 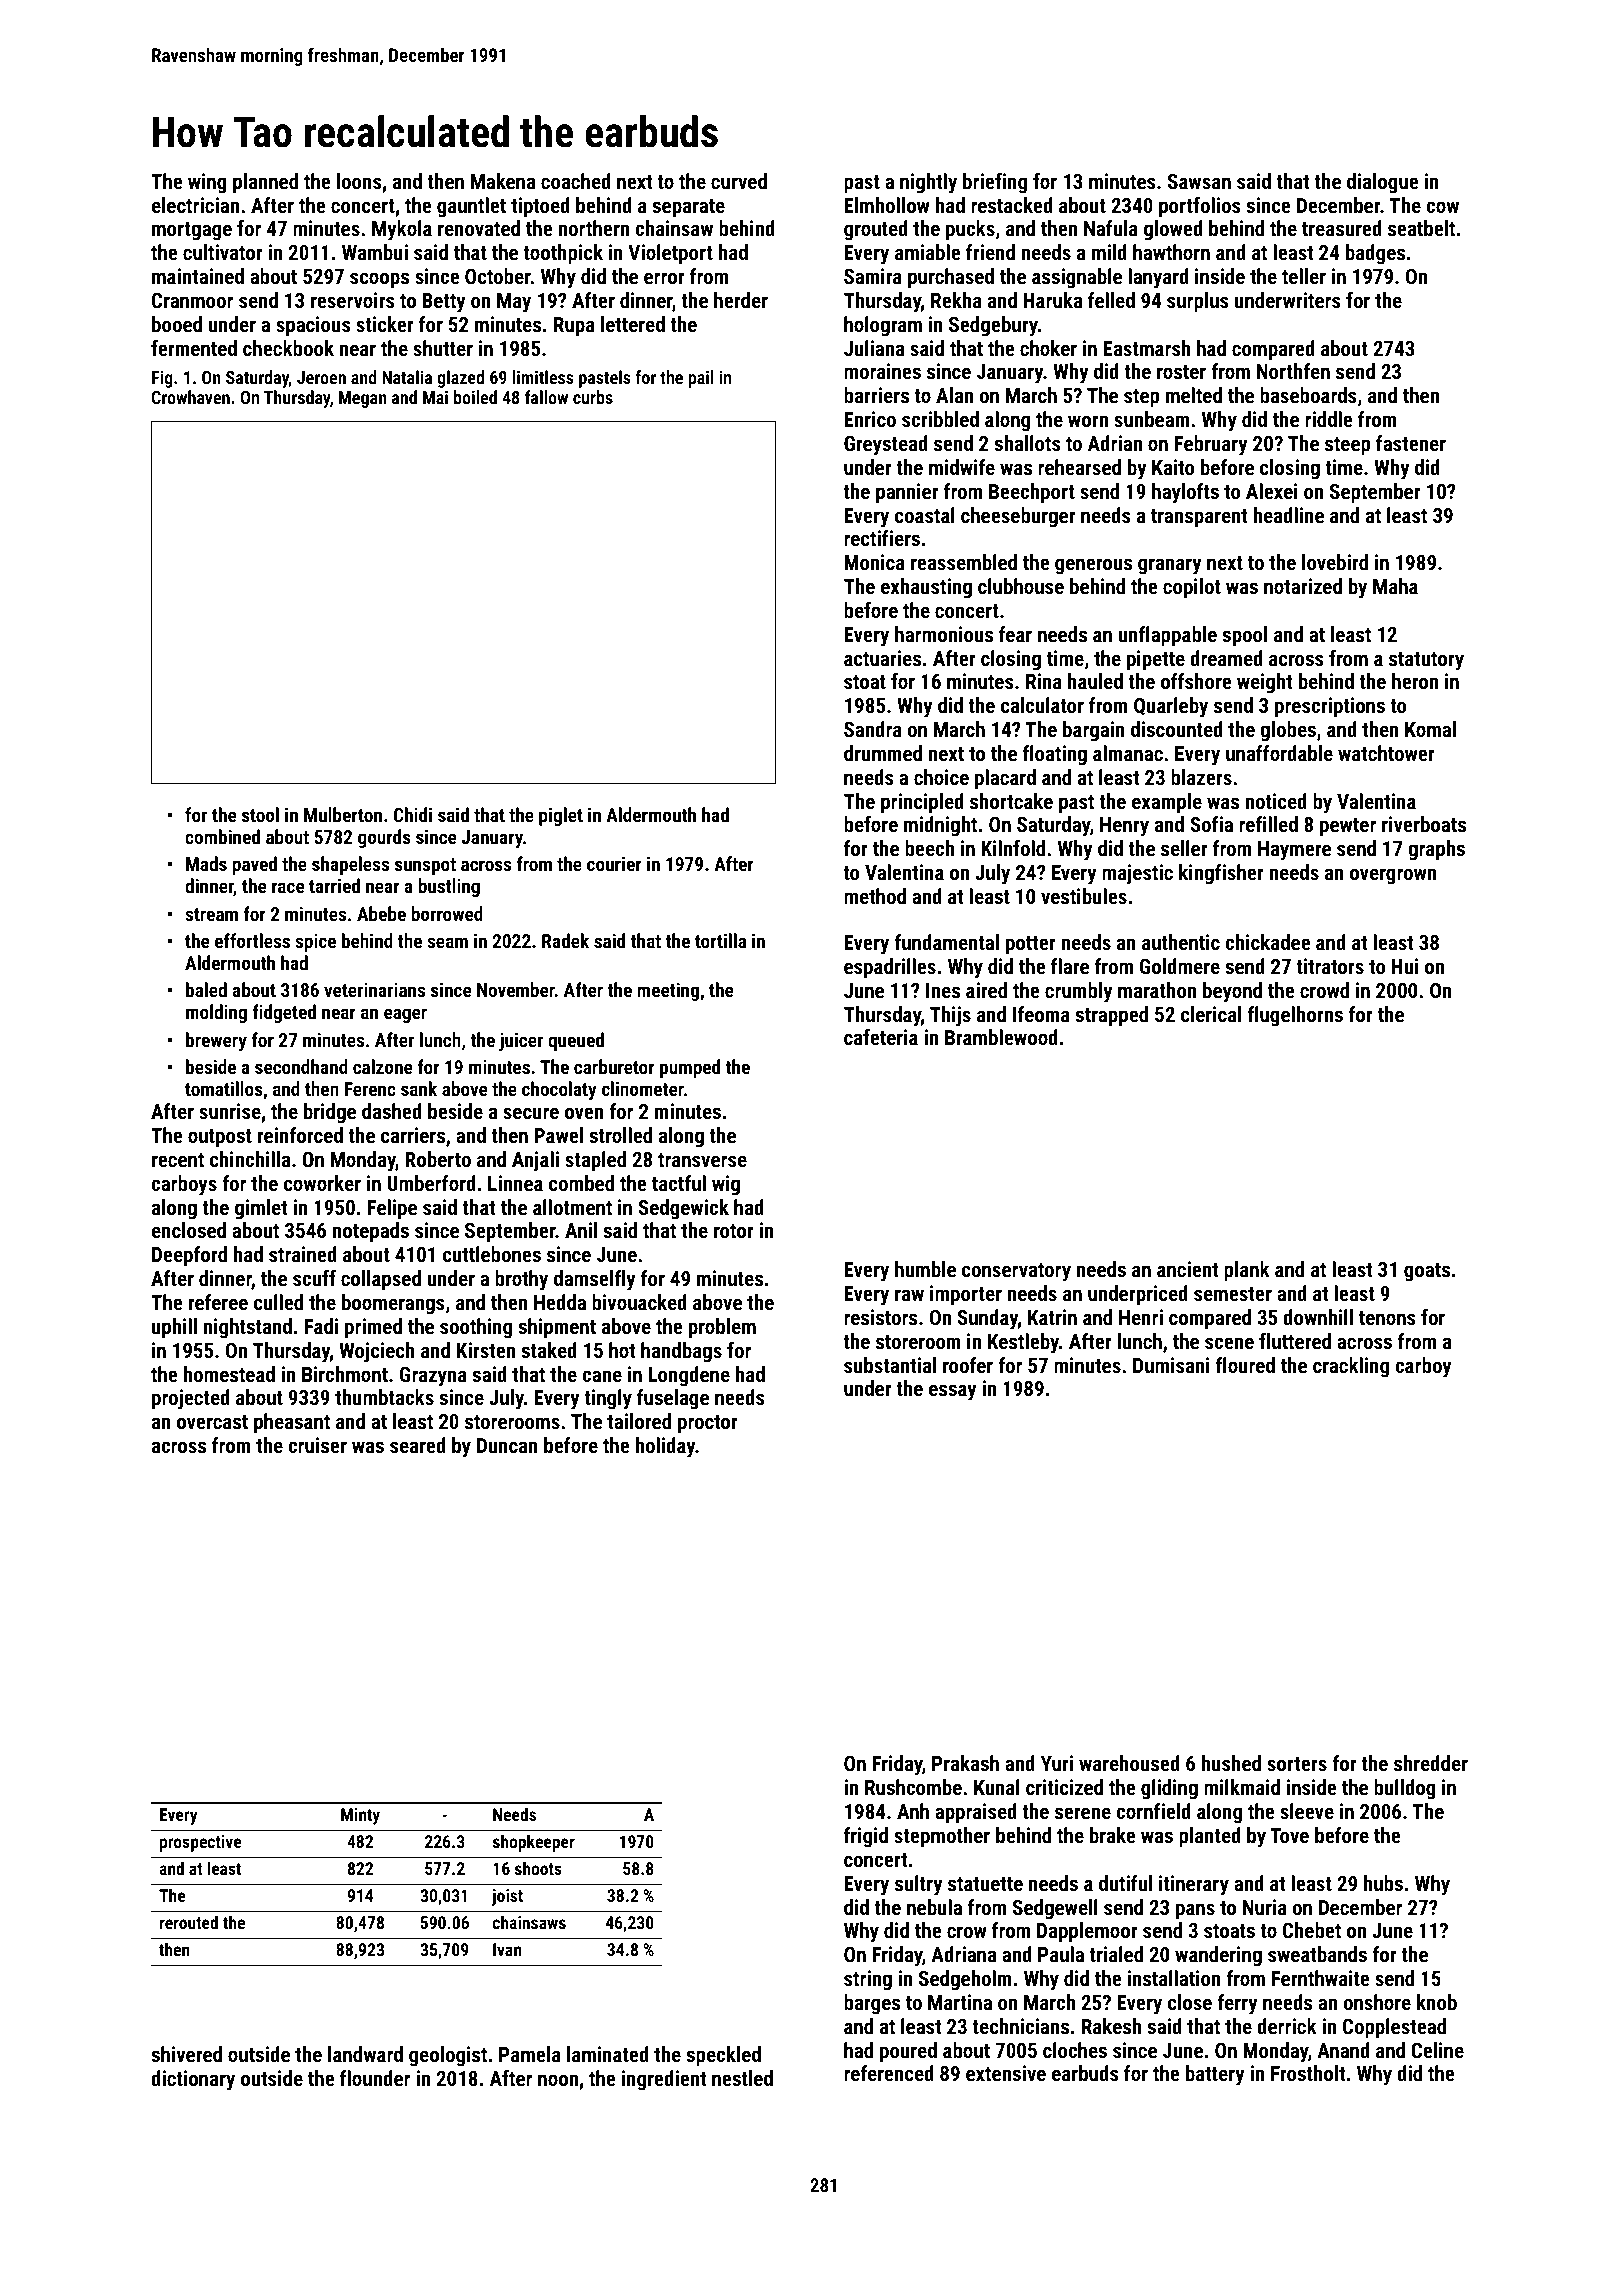 What do you see at coordinates (206, 863) in the screenshot?
I see `Mads` at bounding box center [206, 863].
